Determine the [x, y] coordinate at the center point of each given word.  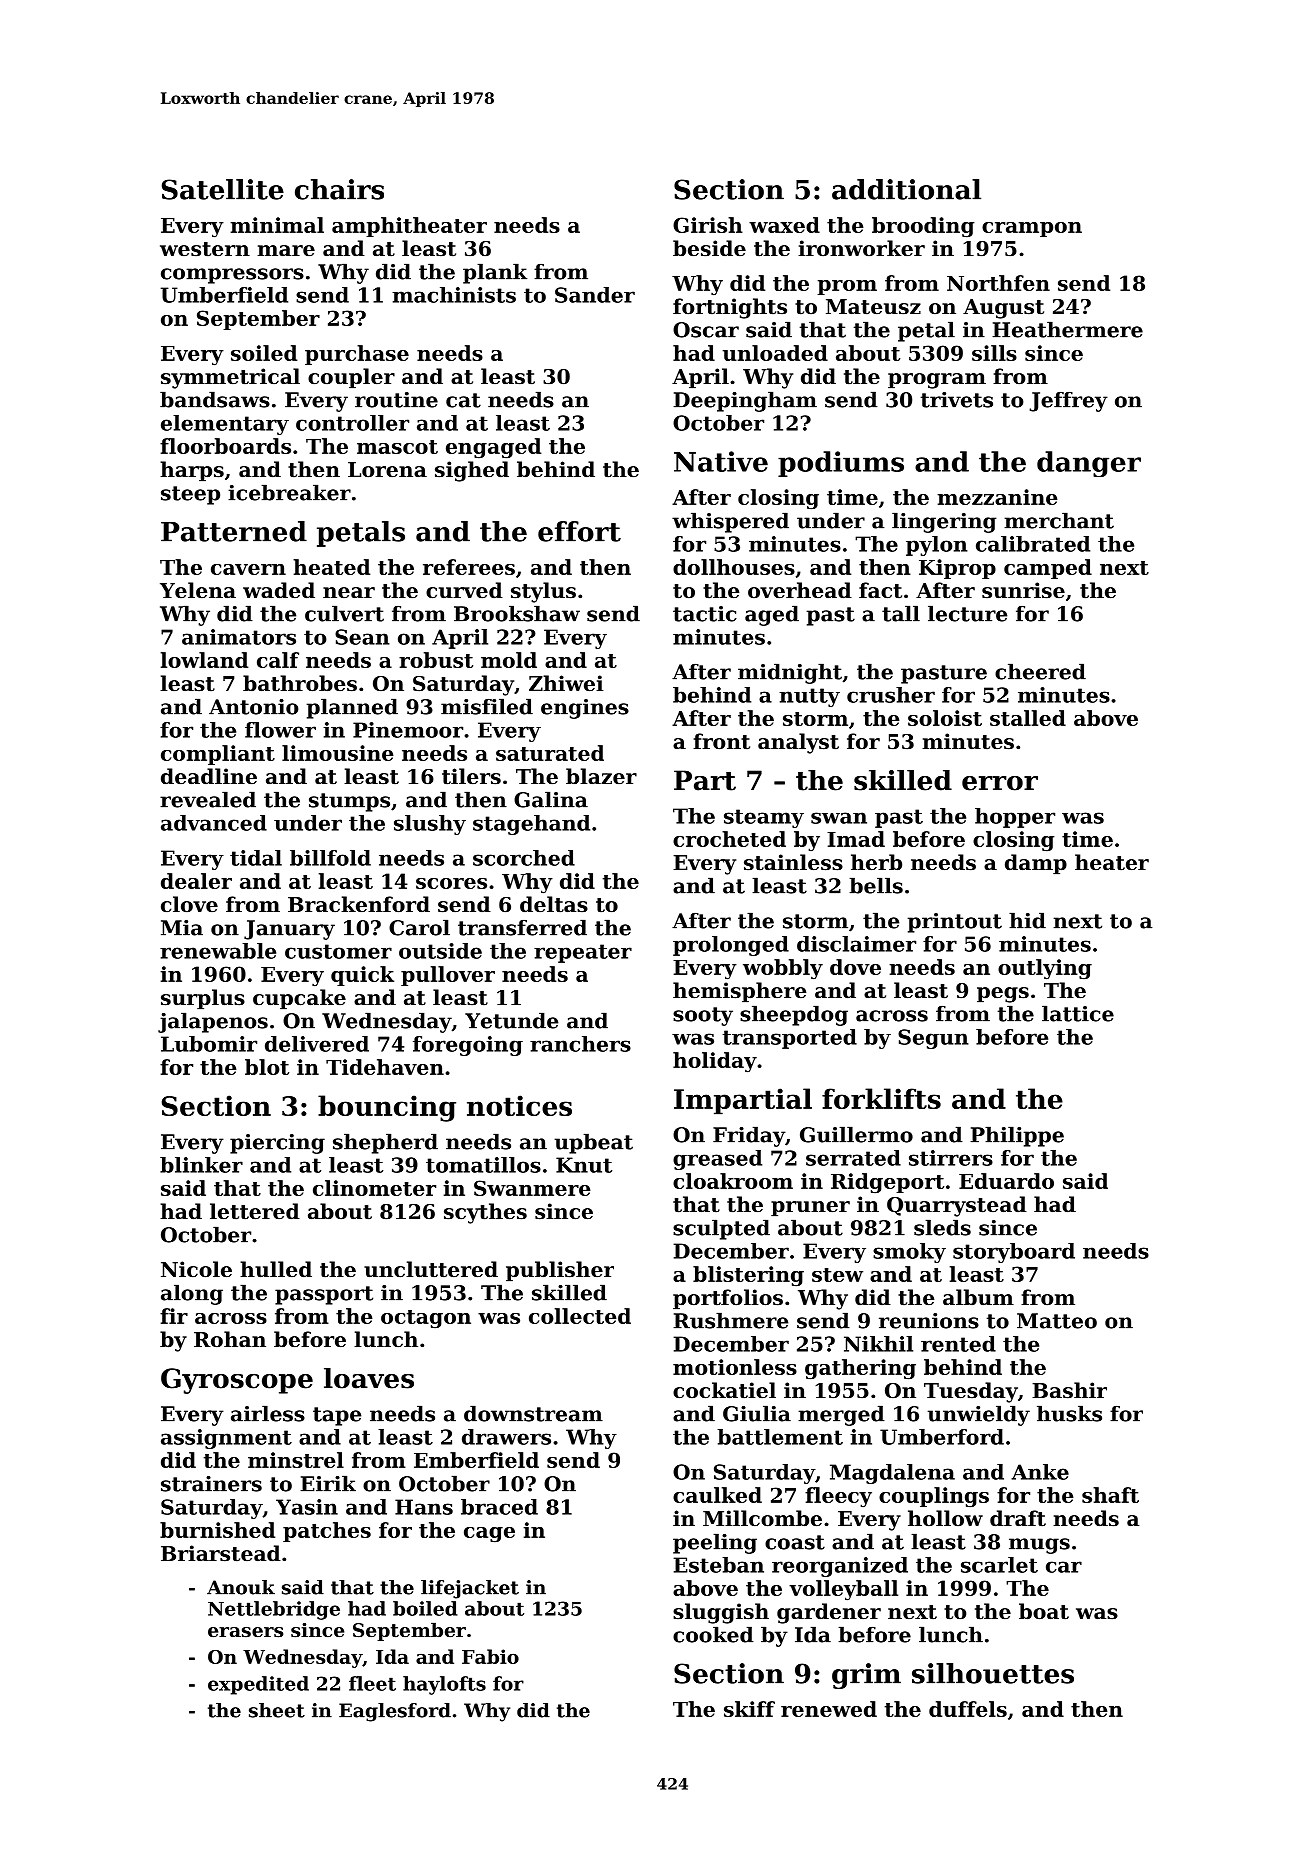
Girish [708, 225]
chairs [339, 189]
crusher [891, 695]
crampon [1032, 229]
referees [469, 567]
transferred [522, 927]
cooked [713, 1634]
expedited [258, 1685]
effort [579, 531]
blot [267, 1067]
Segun [933, 1039]
